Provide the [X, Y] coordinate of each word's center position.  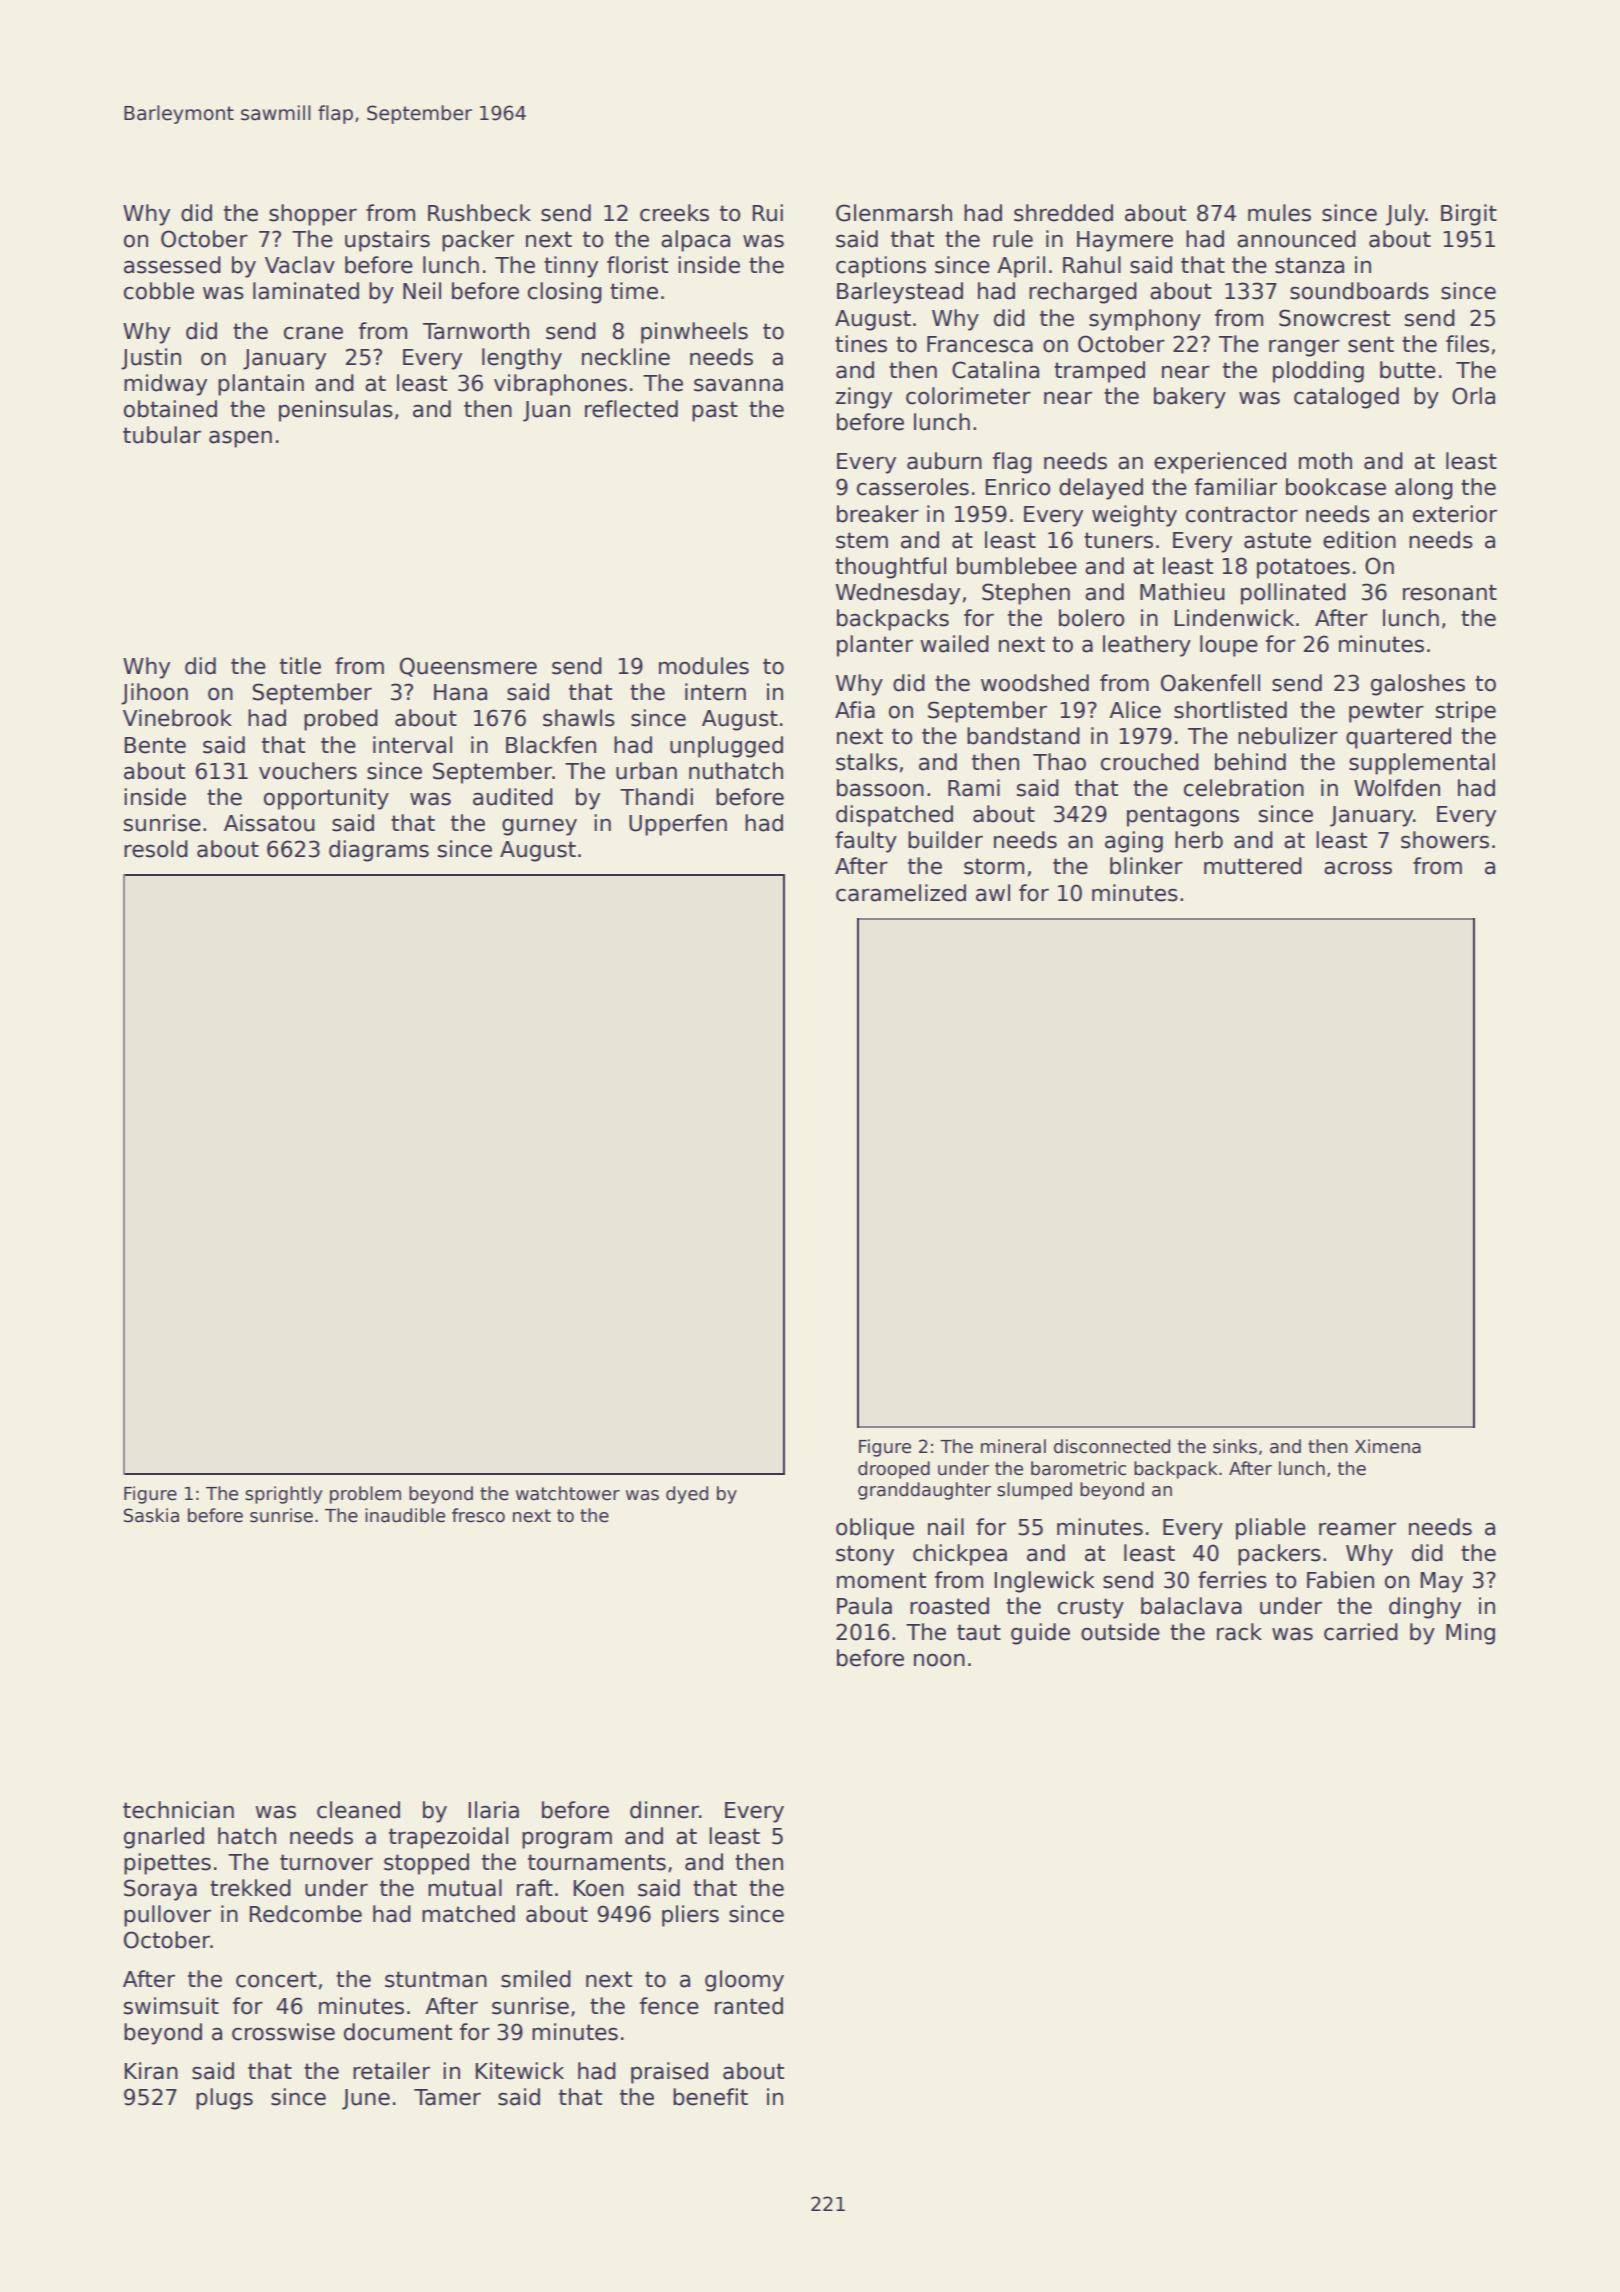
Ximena [1388, 1446]
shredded [1063, 213]
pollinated [1293, 594]
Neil [422, 291]
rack [1239, 1632]
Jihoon [154, 694]
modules [704, 666]
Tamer [447, 2097]
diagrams [379, 851]
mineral [1013, 1446]
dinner [664, 1810]
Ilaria [494, 1810]
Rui [768, 213]
